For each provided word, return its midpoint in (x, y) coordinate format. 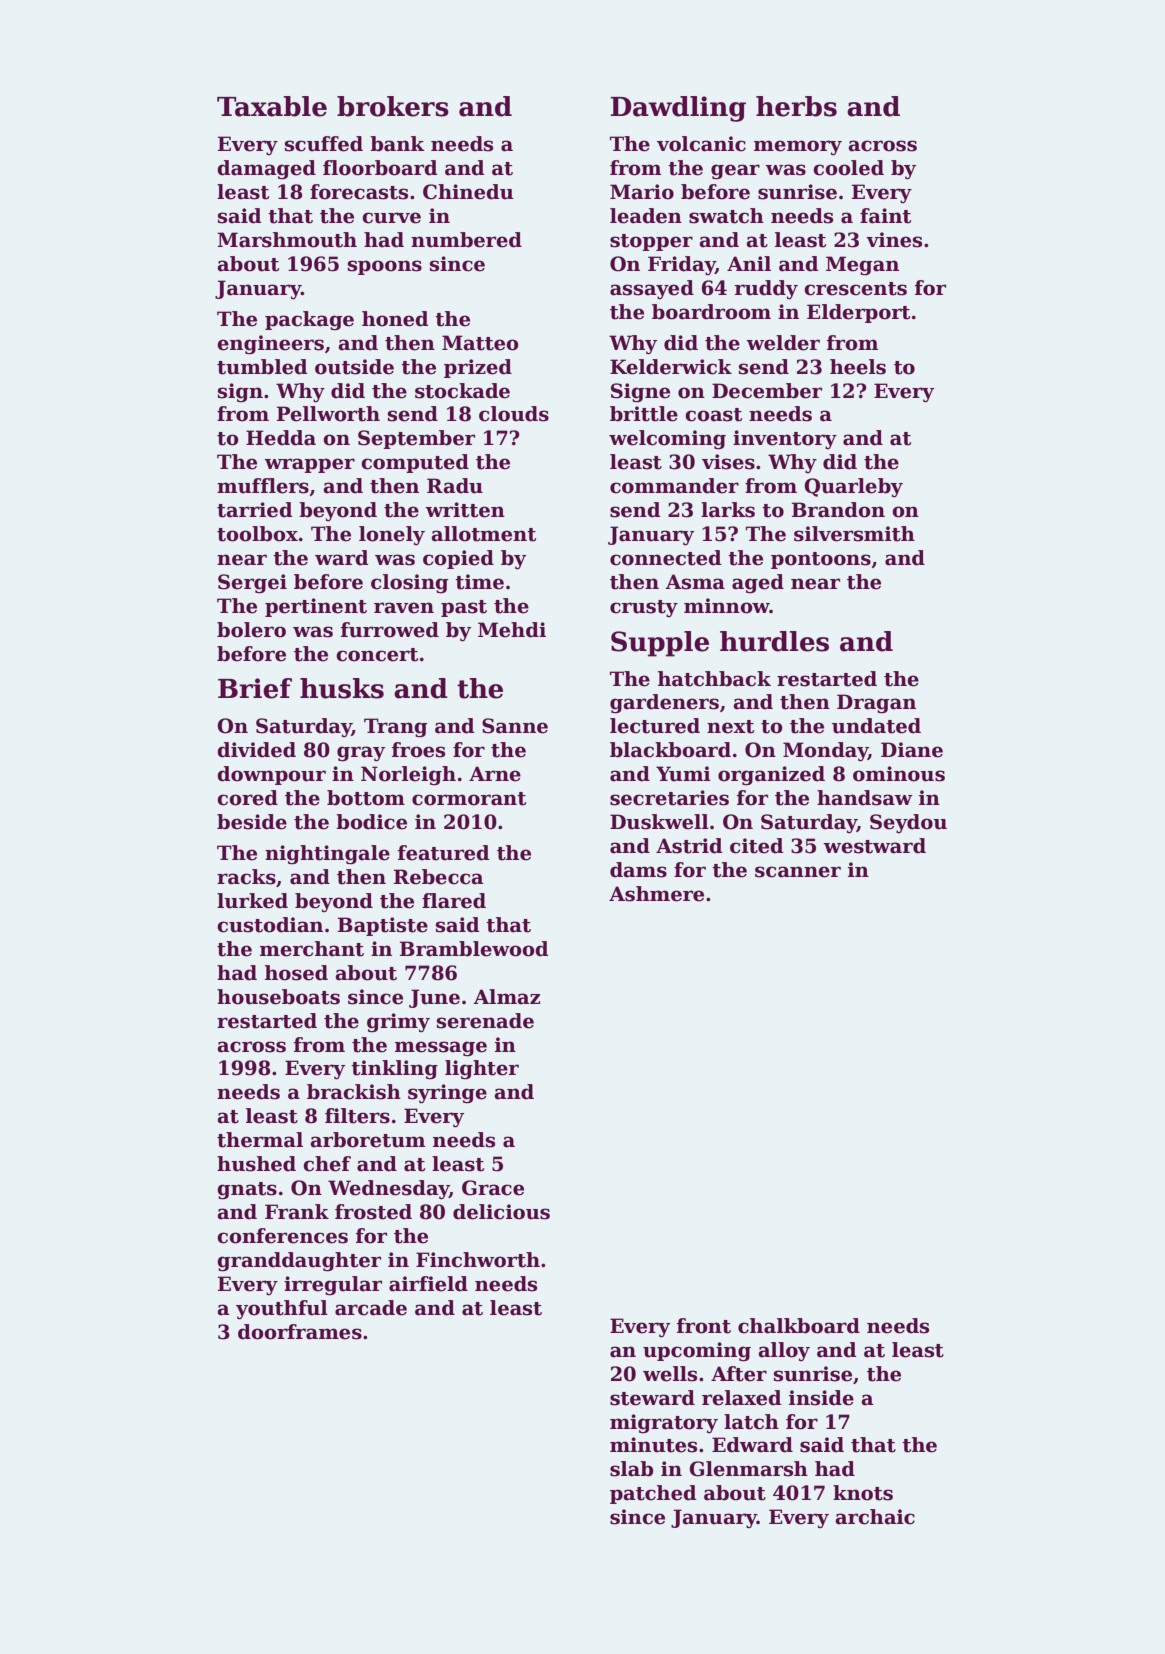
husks (342, 688)
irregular (333, 1286)
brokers (393, 106)
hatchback (714, 679)
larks (728, 510)
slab (631, 1469)
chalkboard (799, 1326)
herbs (796, 106)
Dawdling (678, 109)
